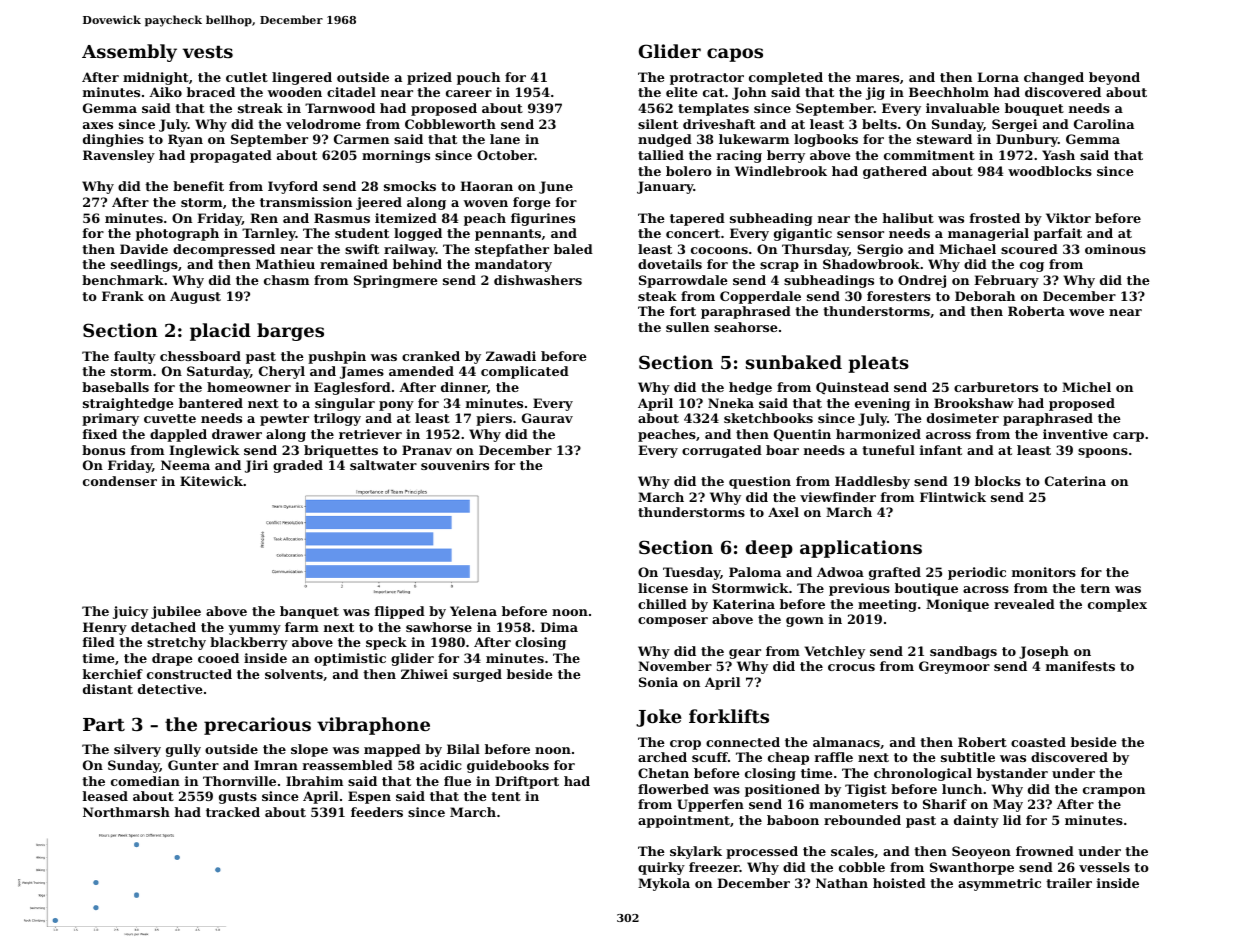  Describe the element at coordinates (177, 234) in the image. I see `photograph` at that location.
